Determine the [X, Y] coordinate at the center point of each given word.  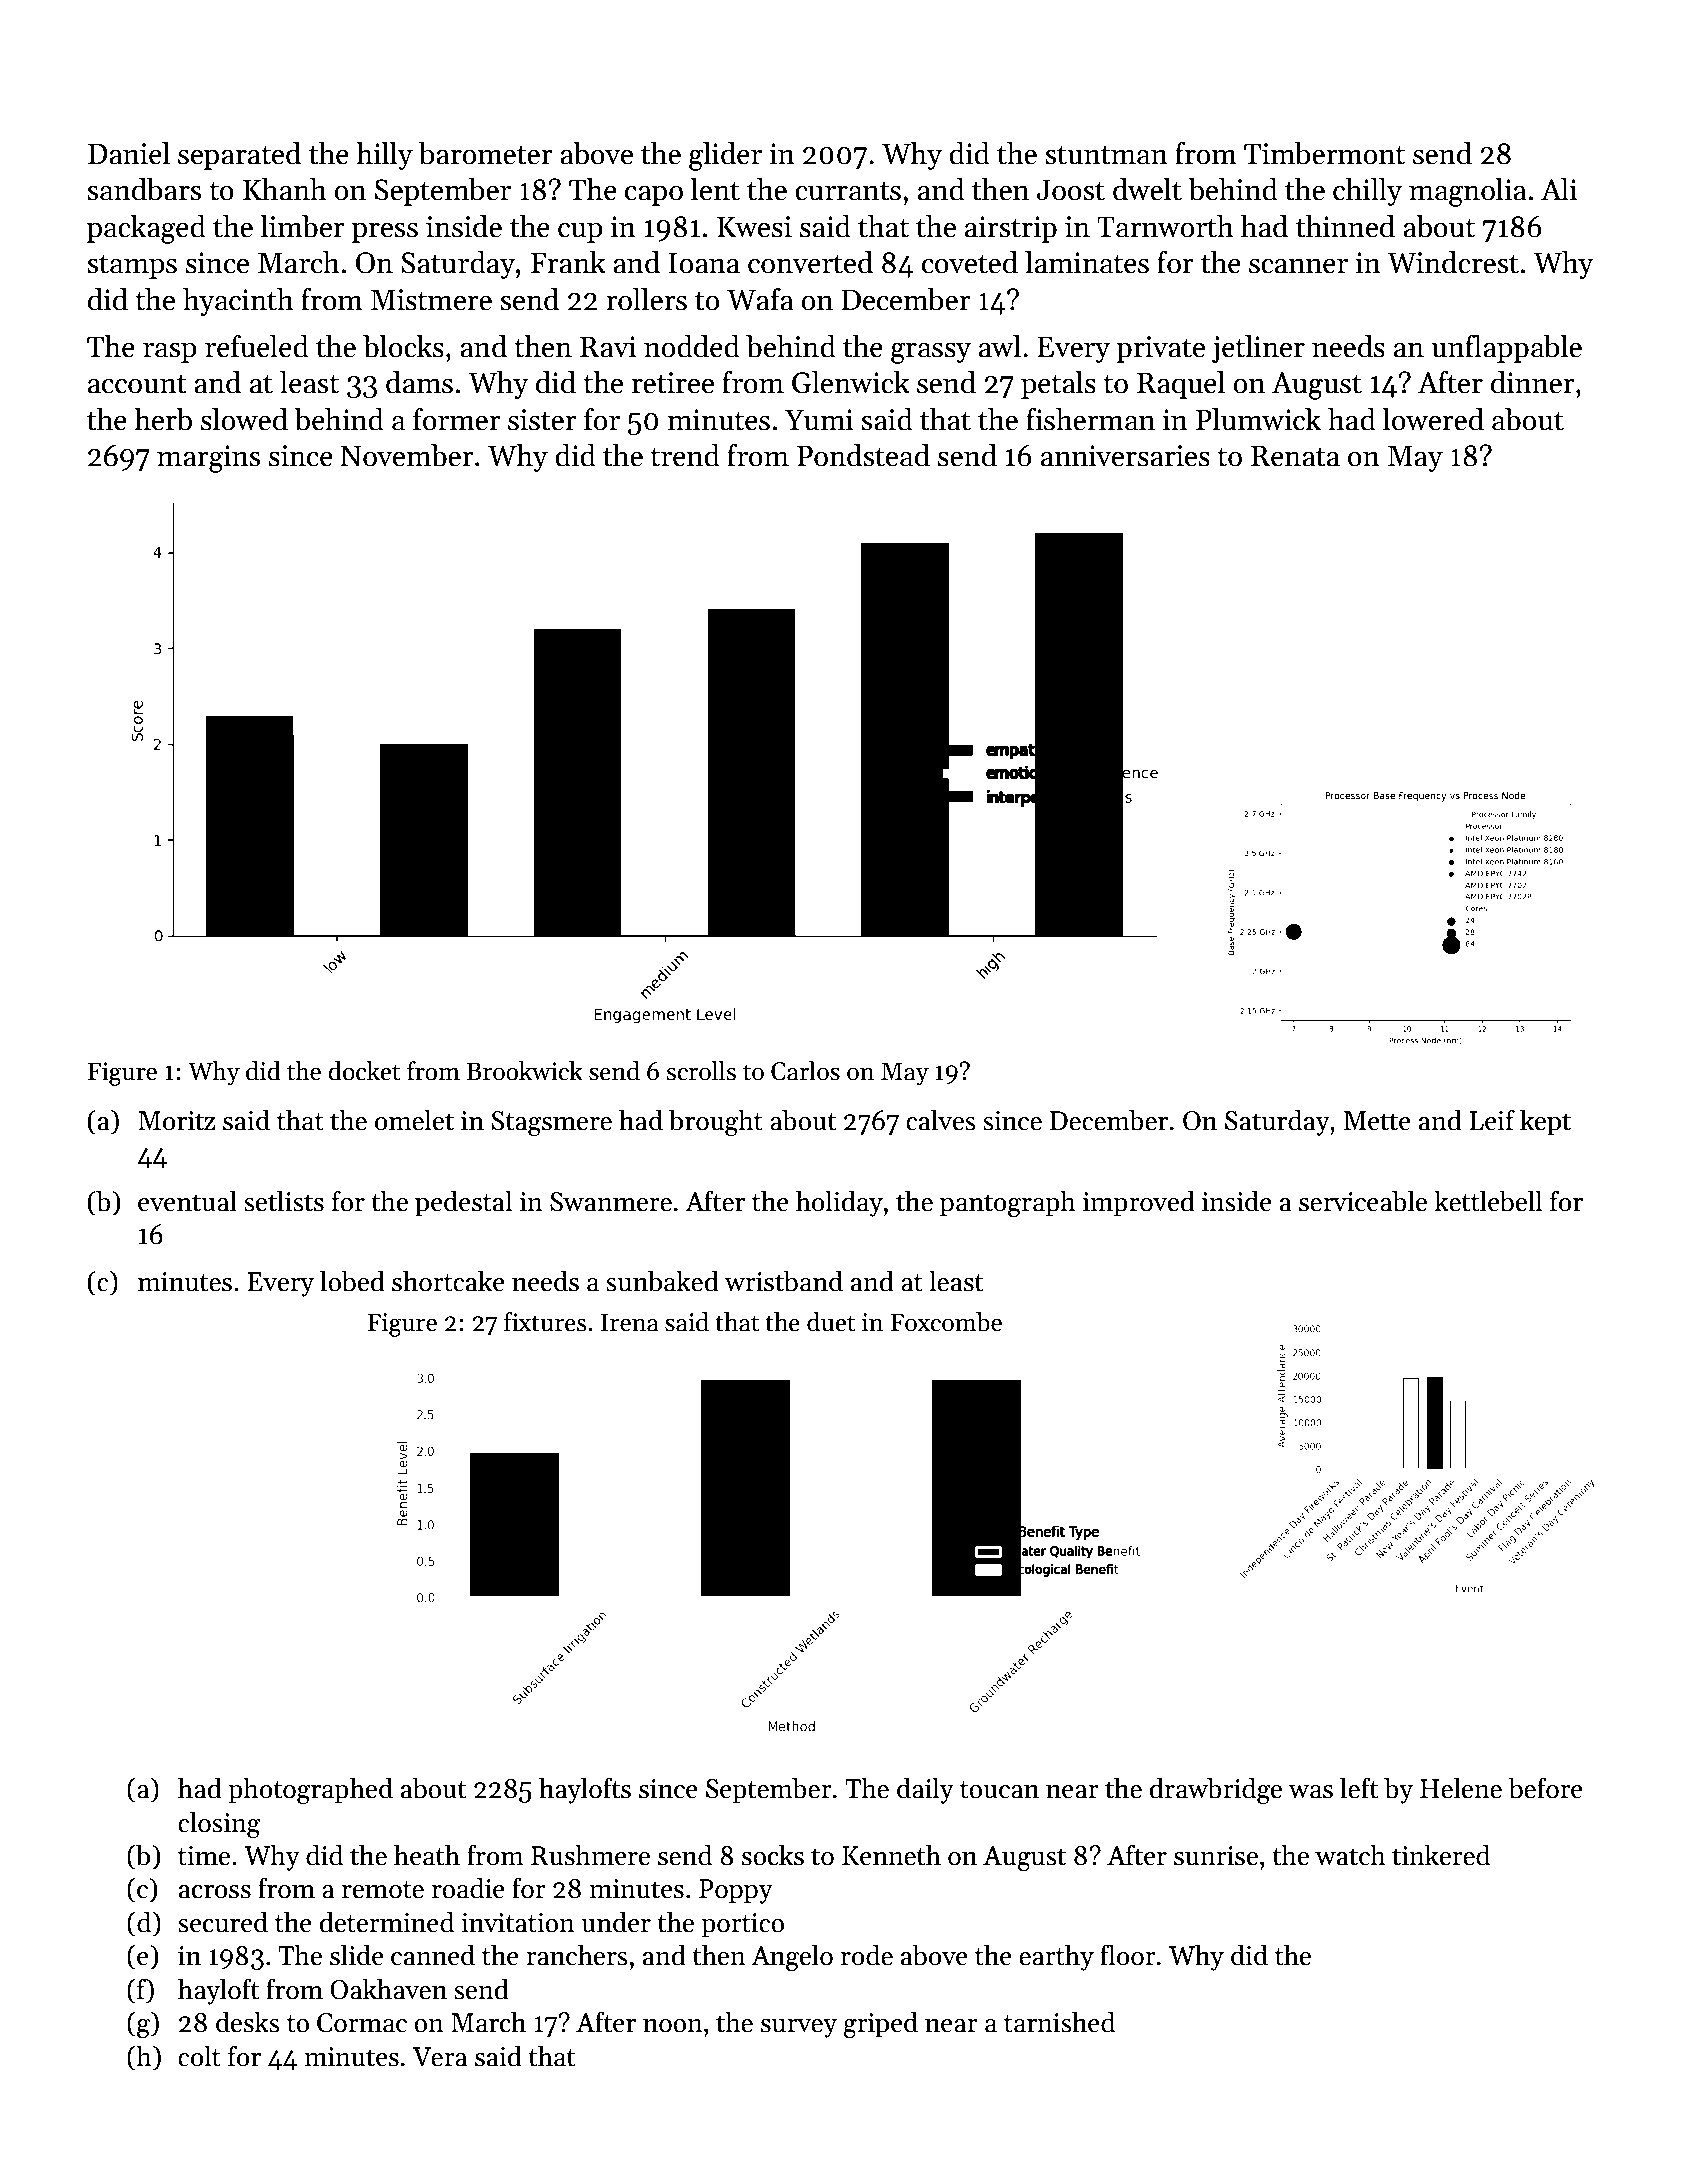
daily [925, 1790]
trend [685, 455]
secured [223, 1922]
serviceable [1363, 1201]
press [385, 233]
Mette [1377, 1121]
